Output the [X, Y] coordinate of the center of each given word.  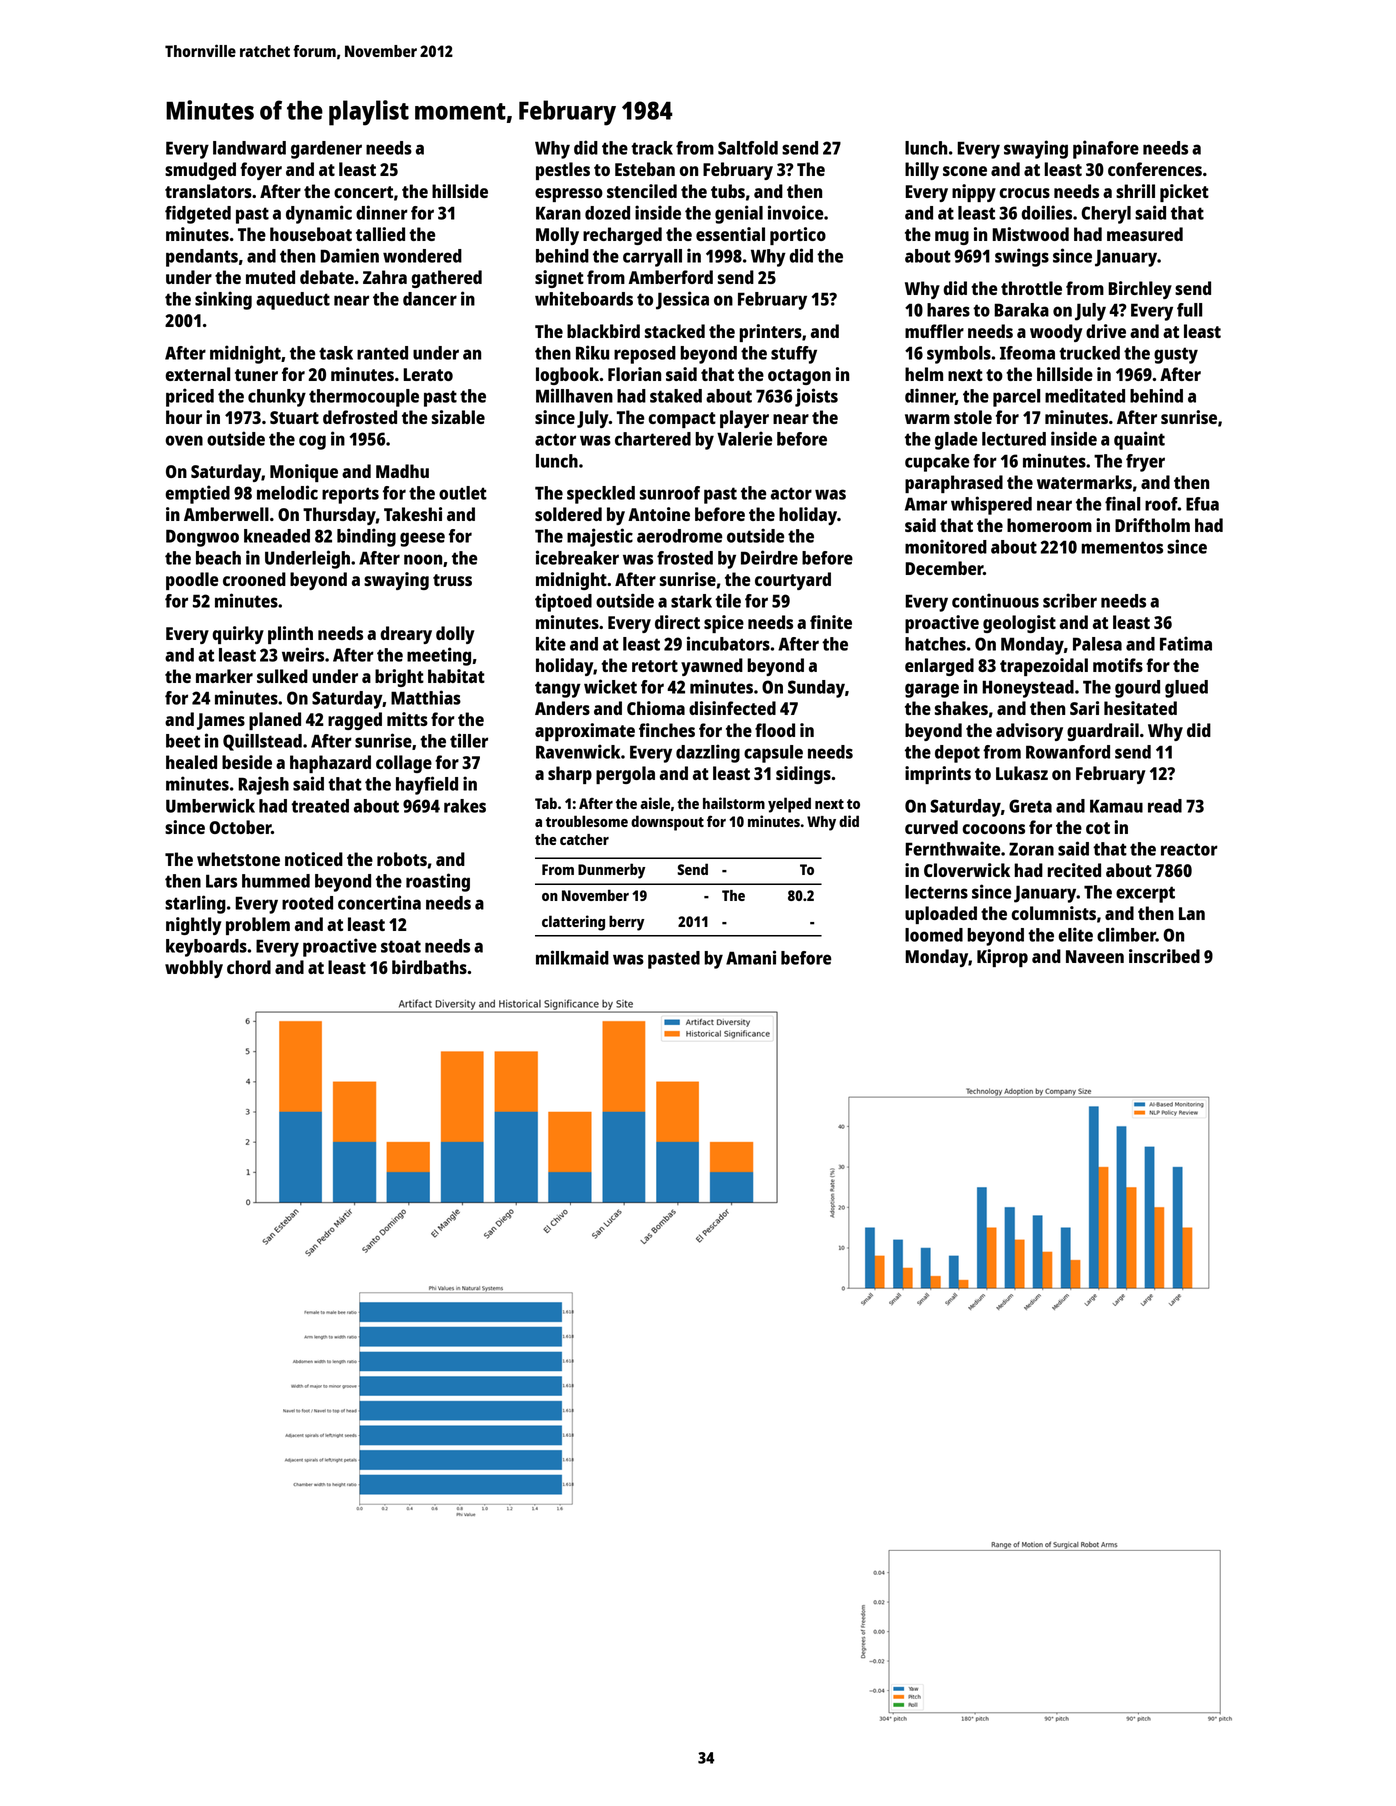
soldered [568, 514]
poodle [192, 581]
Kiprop [1002, 958]
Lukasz [1022, 773]
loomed [934, 935]
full [1189, 310]
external [197, 374]
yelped [789, 805]
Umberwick [210, 805]
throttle [1031, 288]
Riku [592, 352]
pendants [202, 258]
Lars [221, 881]
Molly [557, 236]
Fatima [1186, 643]
